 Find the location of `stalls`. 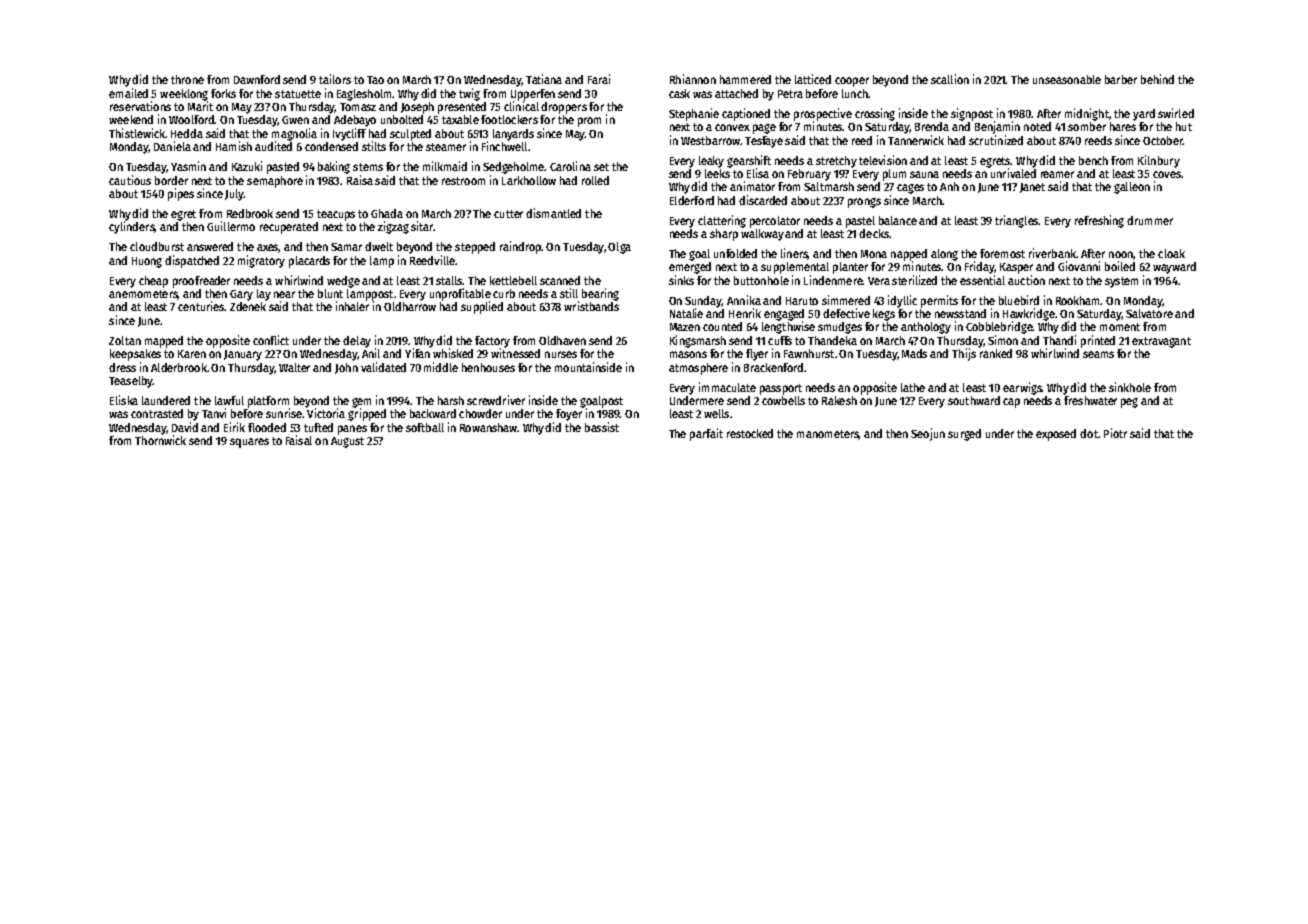

stalls is located at coordinates (449, 280).
